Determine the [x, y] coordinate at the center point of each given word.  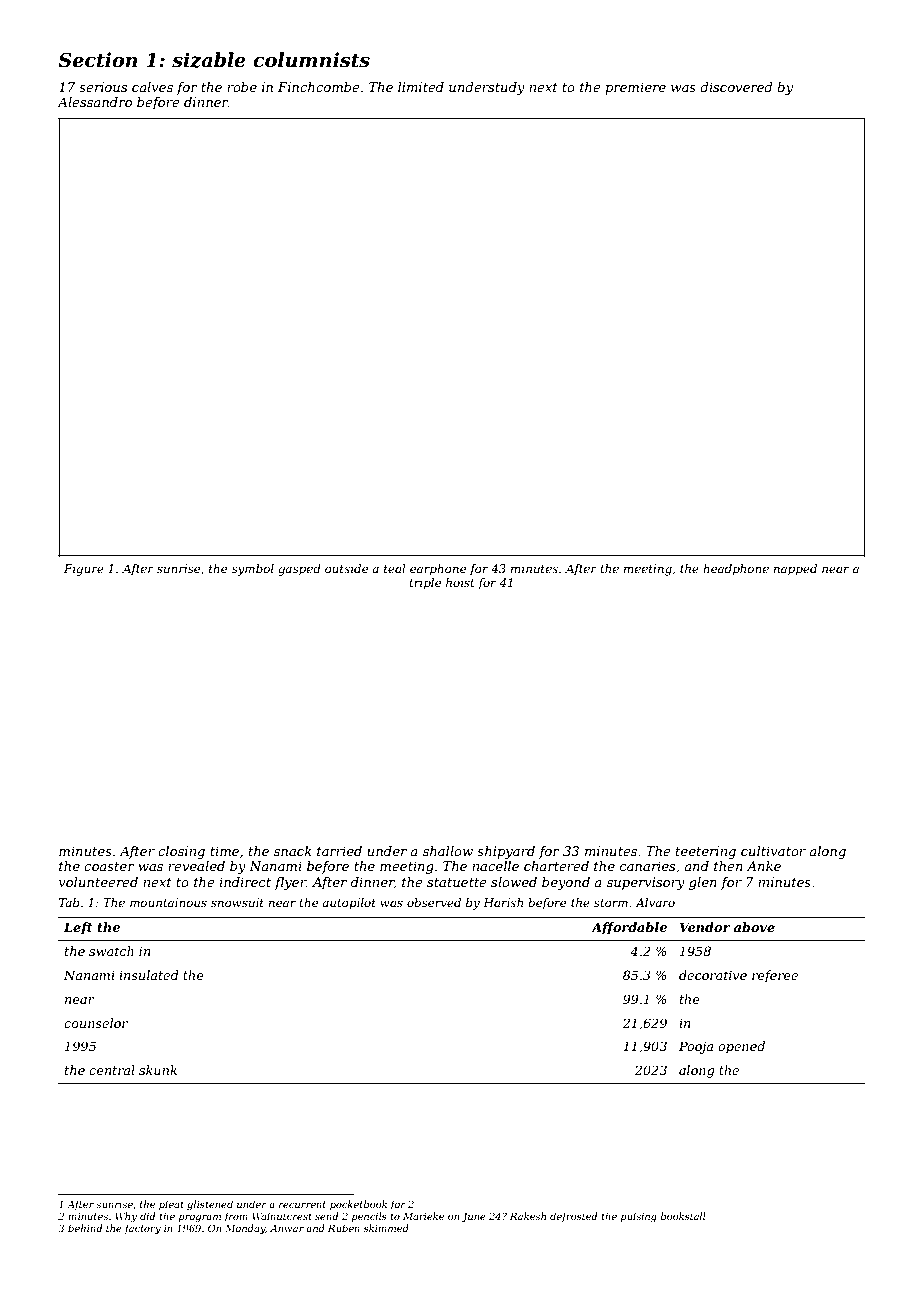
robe [242, 87]
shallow [448, 851]
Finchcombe [319, 87]
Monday [245, 1229]
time [224, 851]
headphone [736, 570]
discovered [736, 87]
